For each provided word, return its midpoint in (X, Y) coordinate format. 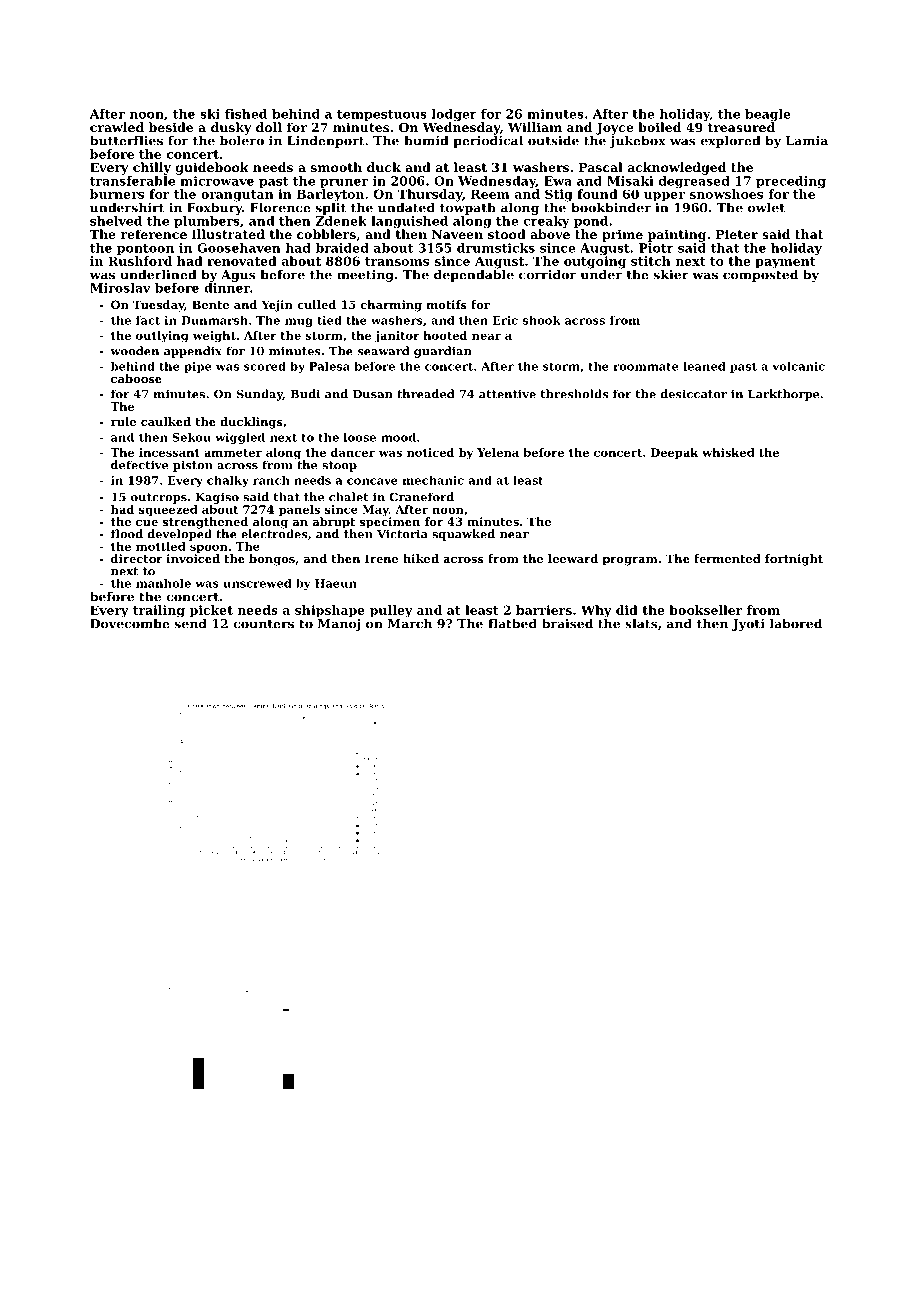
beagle (768, 115)
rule (123, 421)
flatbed (512, 623)
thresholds (574, 394)
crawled (117, 127)
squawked (463, 535)
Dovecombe (130, 623)
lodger (454, 115)
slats (641, 623)
